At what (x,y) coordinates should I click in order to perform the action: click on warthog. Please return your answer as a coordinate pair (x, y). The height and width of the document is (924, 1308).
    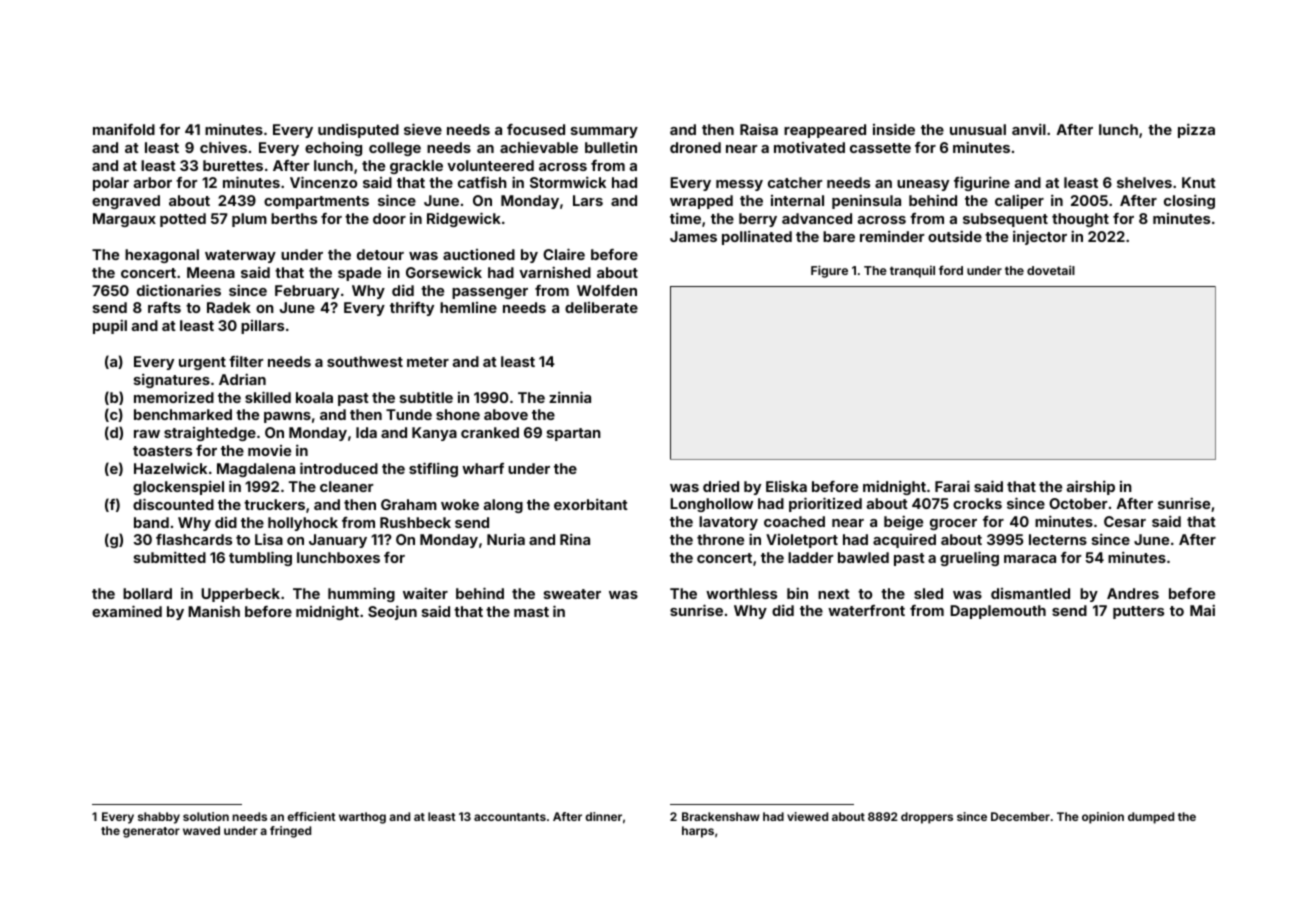
    Looking at the image, I should click on (362, 818).
